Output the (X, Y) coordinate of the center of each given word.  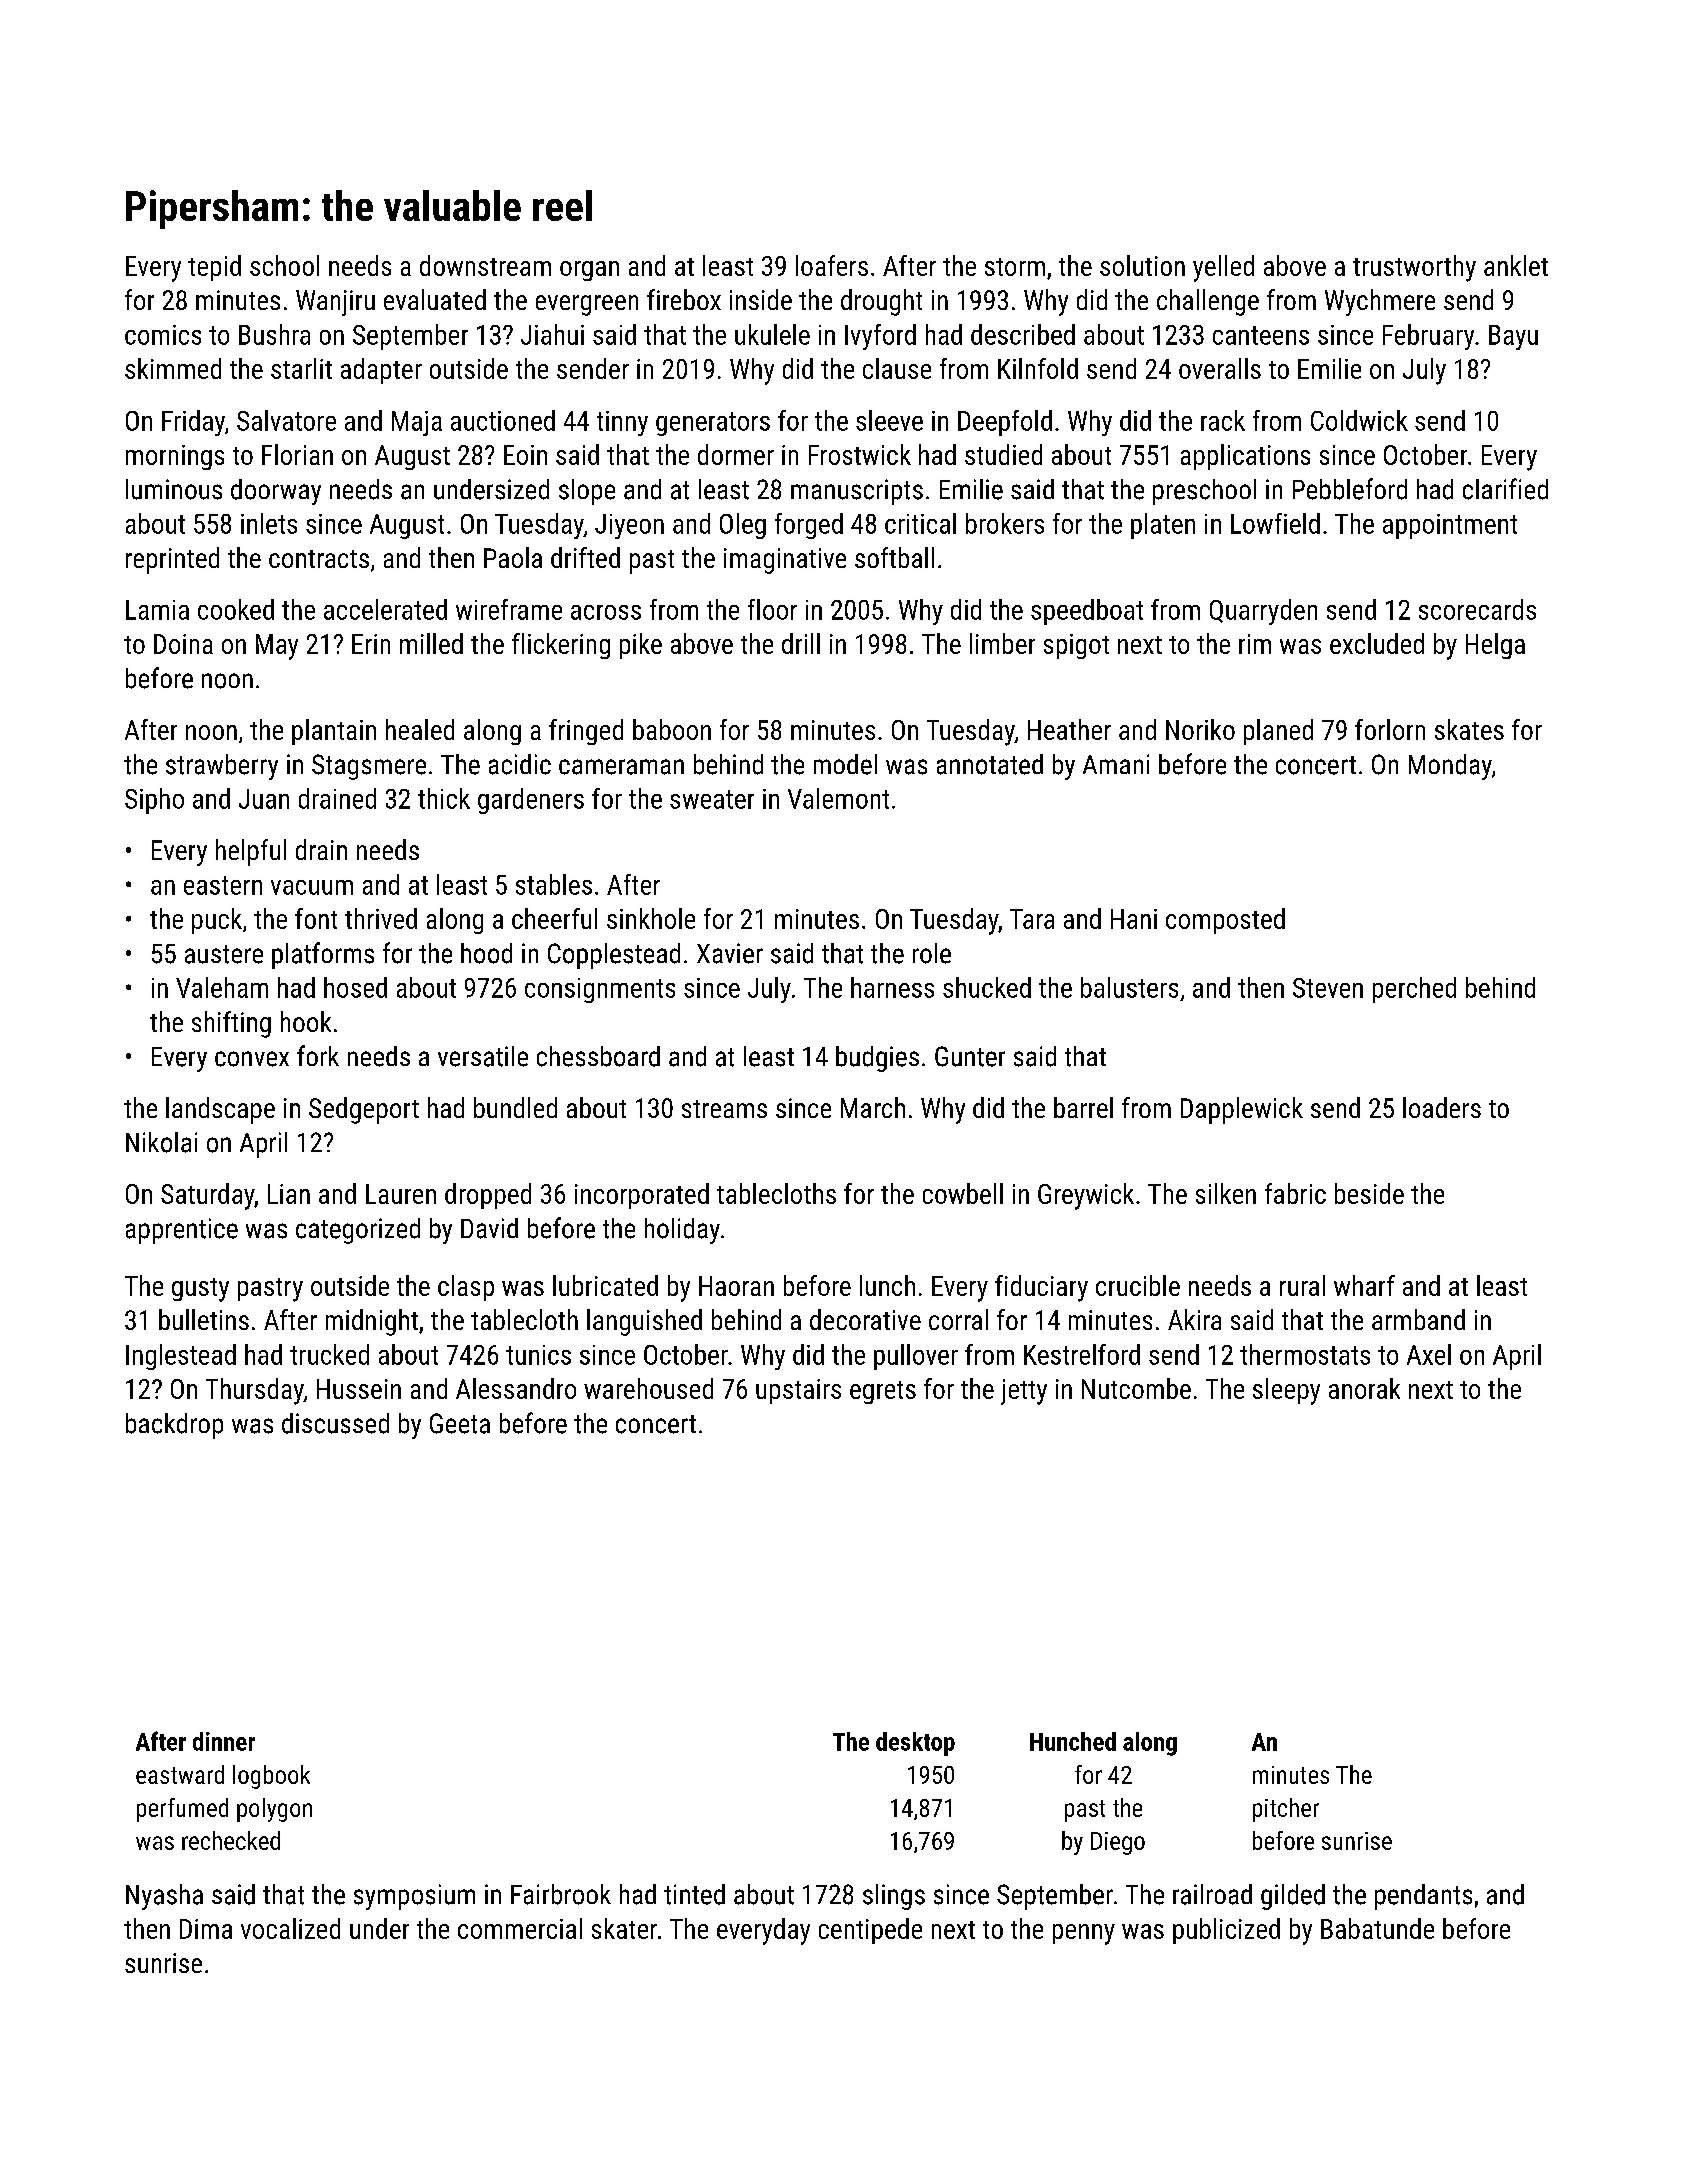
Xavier (730, 953)
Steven (1328, 988)
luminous (174, 489)
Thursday (255, 1391)
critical (920, 523)
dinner (224, 1741)
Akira (1194, 1319)
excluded (1377, 643)
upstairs (798, 1391)
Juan (264, 799)
